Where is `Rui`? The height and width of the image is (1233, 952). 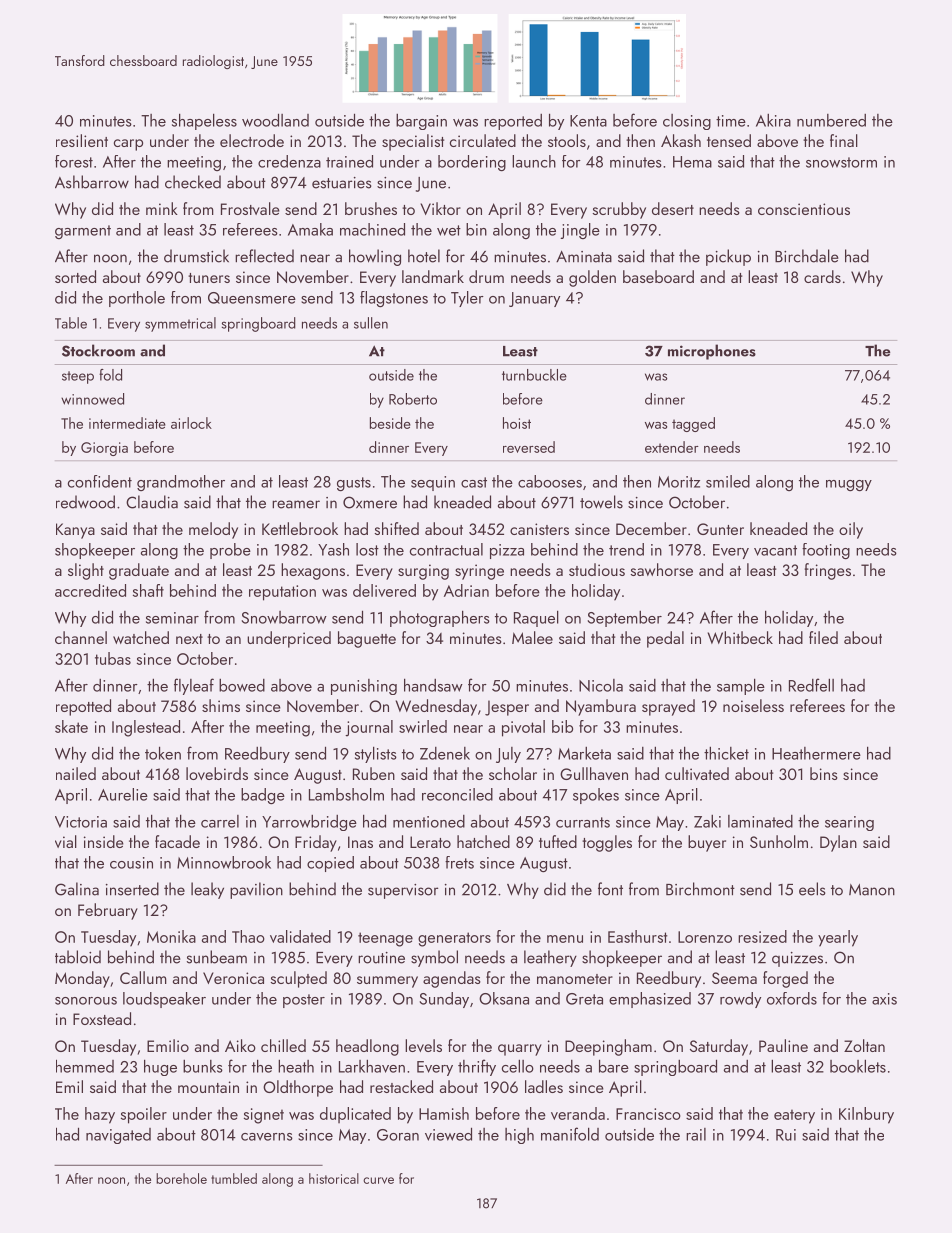 Rui is located at coordinates (786, 1135).
